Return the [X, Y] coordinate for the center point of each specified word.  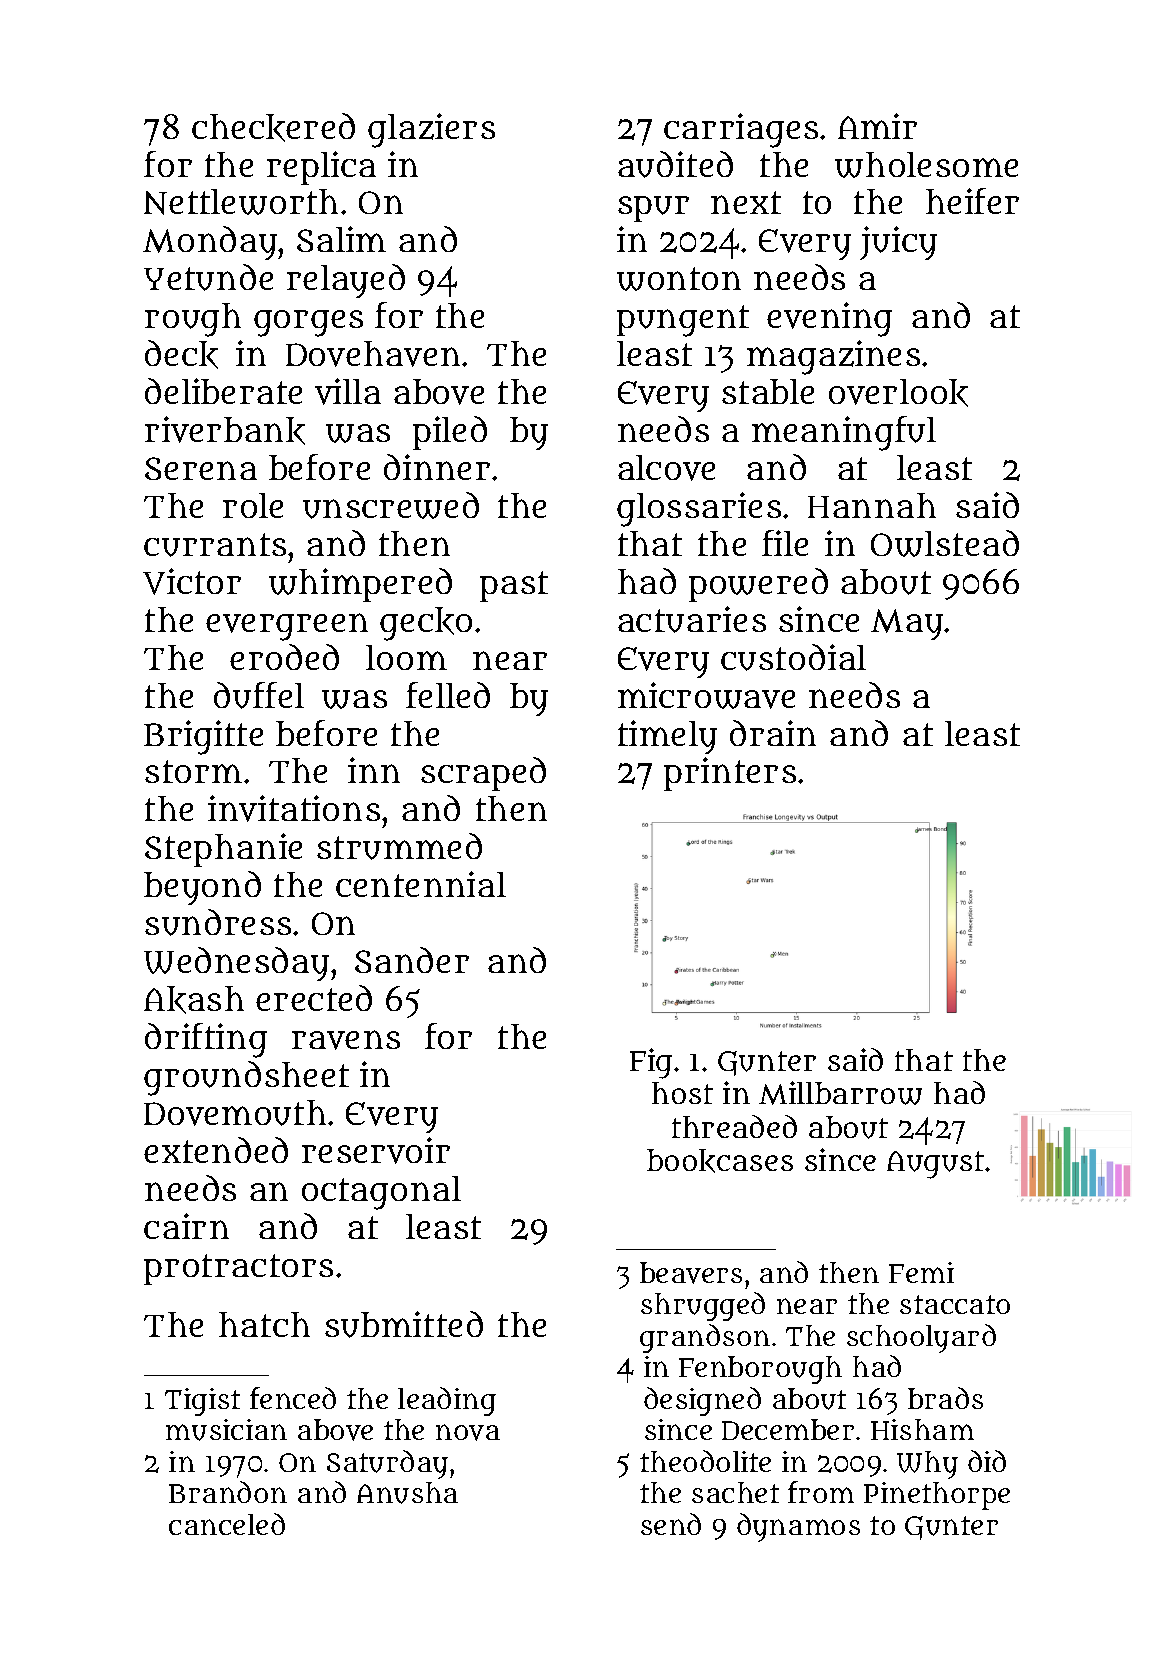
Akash [194, 1000]
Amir [877, 126]
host [682, 1093]
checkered [273, 127]
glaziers [431, 130]
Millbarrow [840, 1093]
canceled [227, 1524]
